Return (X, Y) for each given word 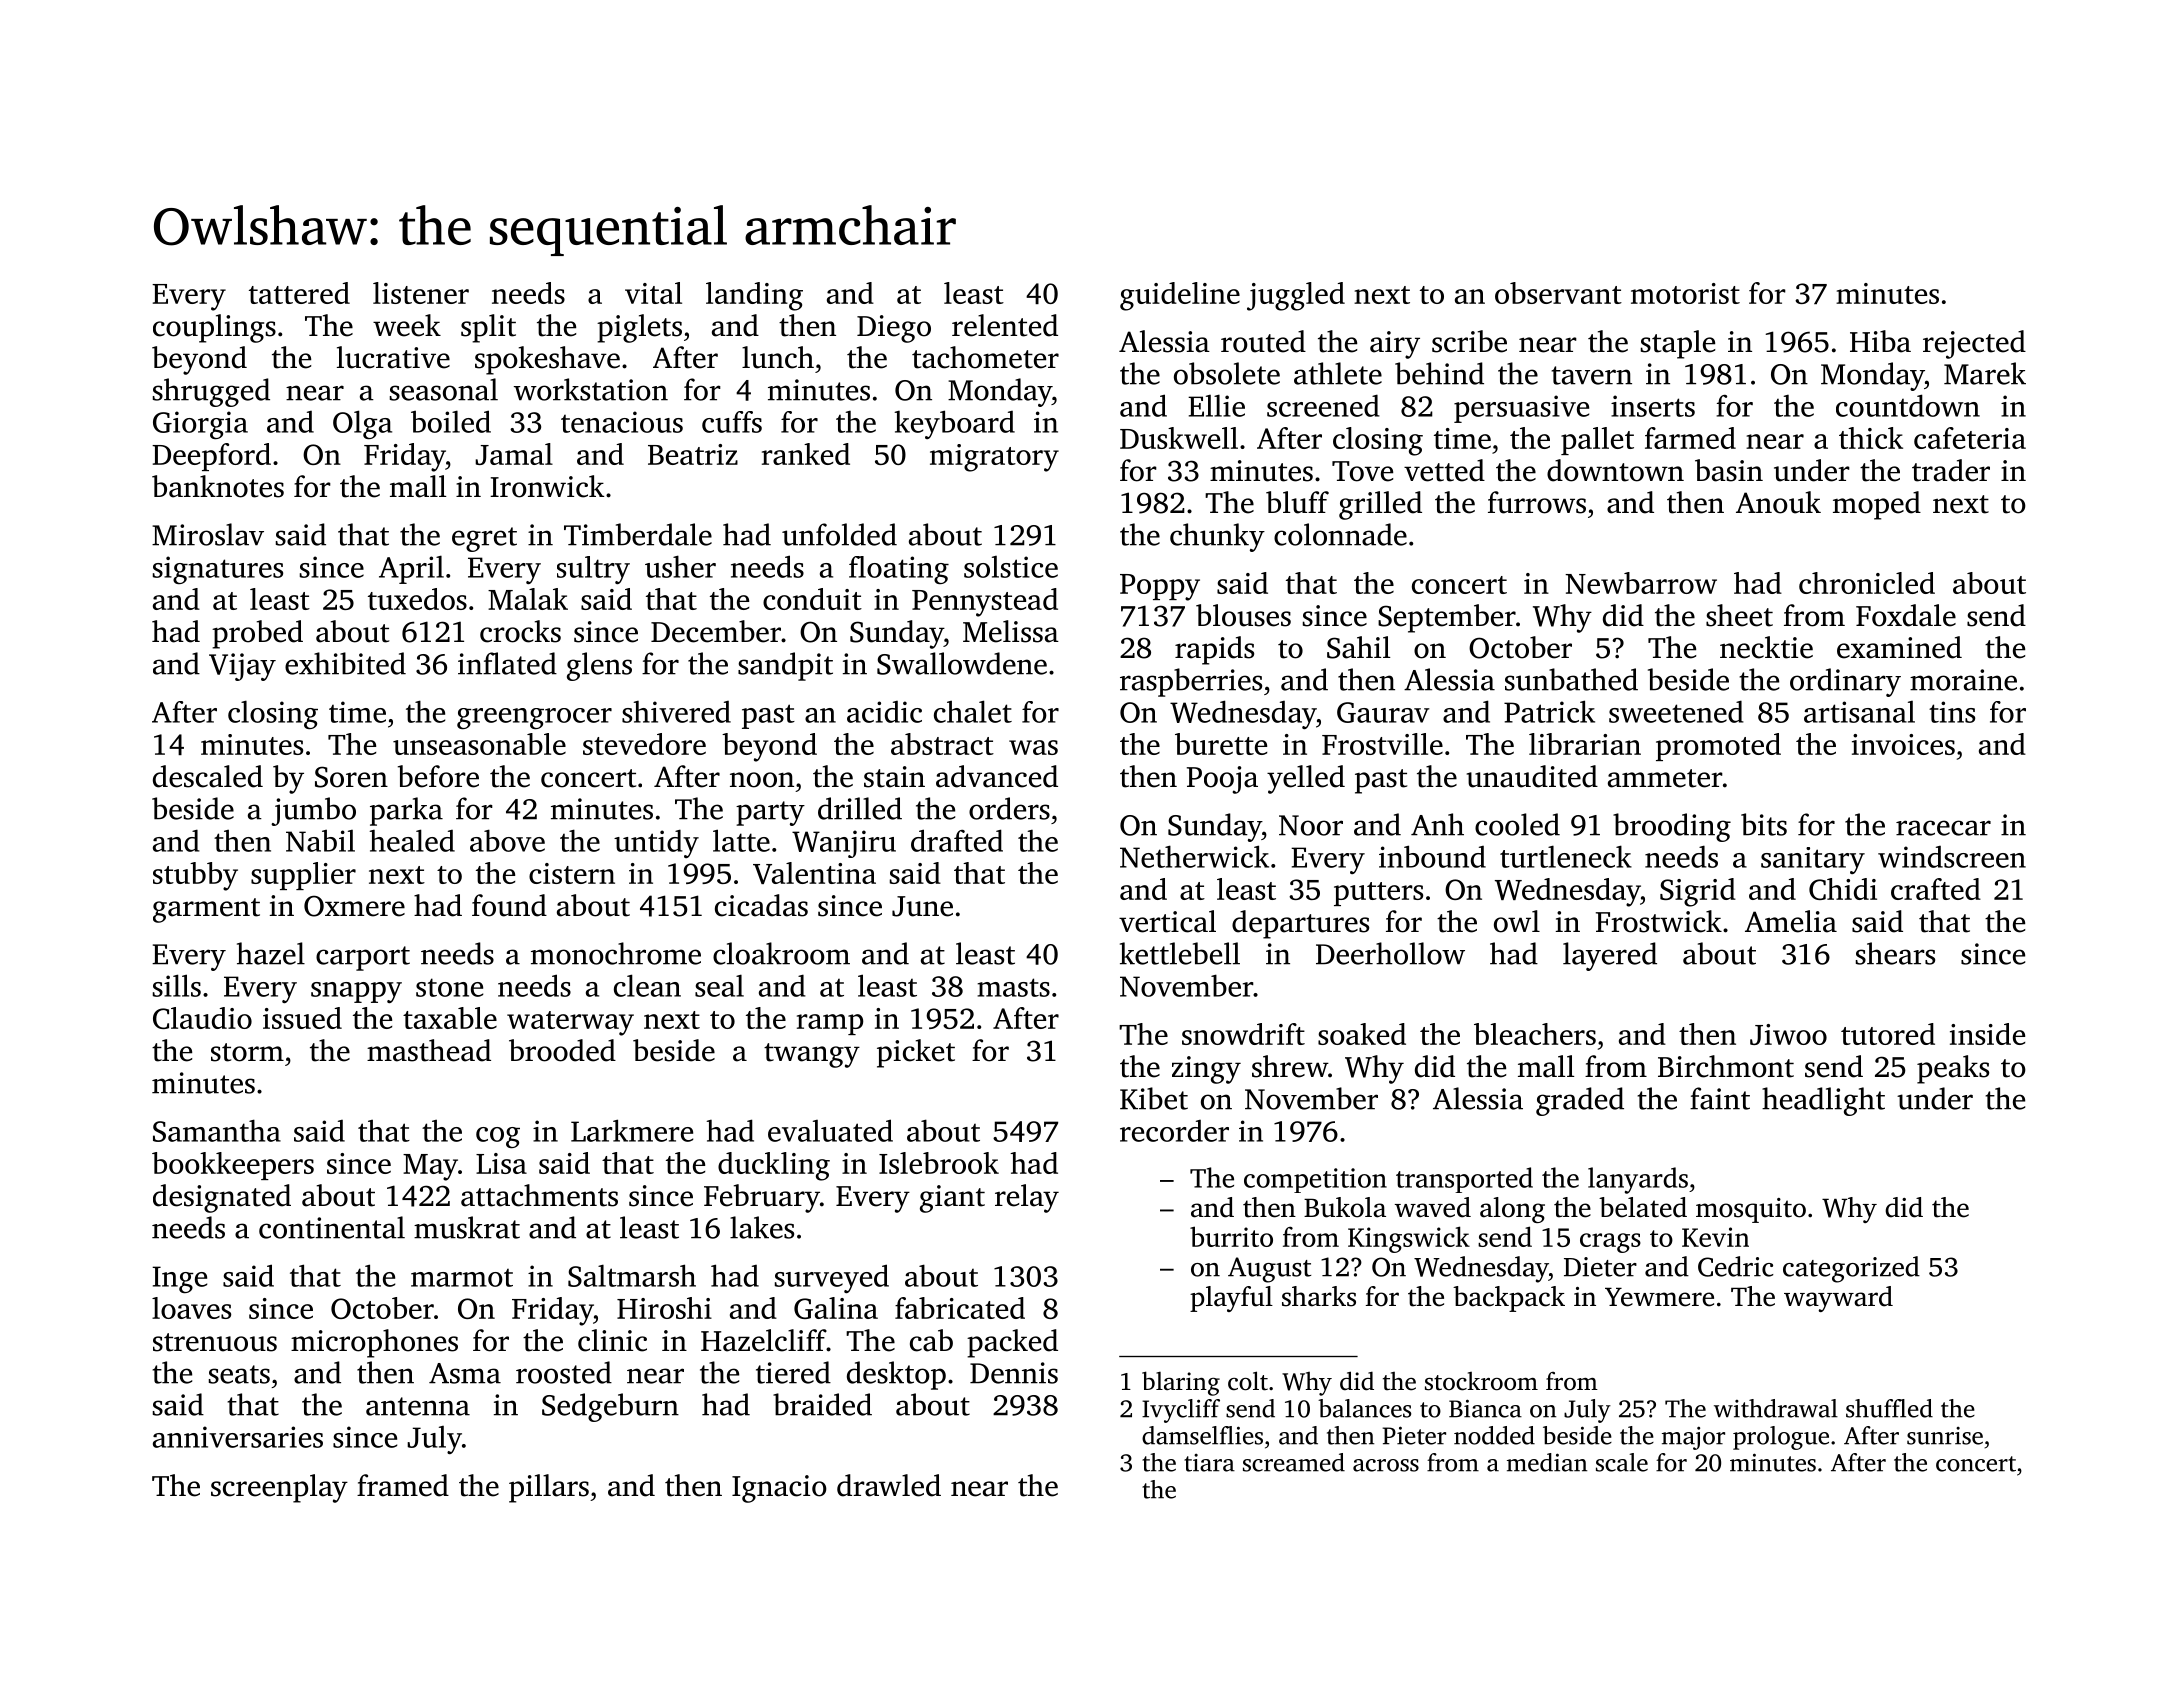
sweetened (1676, 711)
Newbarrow (1641, 583)
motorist (1685, 293)
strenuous (215, 1342)
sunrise (1945, 1436)
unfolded (839, 534)
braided (822, 1404)
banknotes (218, 486)
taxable (450, 1018)
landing (754, 296)
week (407, 325)
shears (1895, 953)
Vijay (242, 667)
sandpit (785, 666)
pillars (549, 1488)
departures (1300, 924)
